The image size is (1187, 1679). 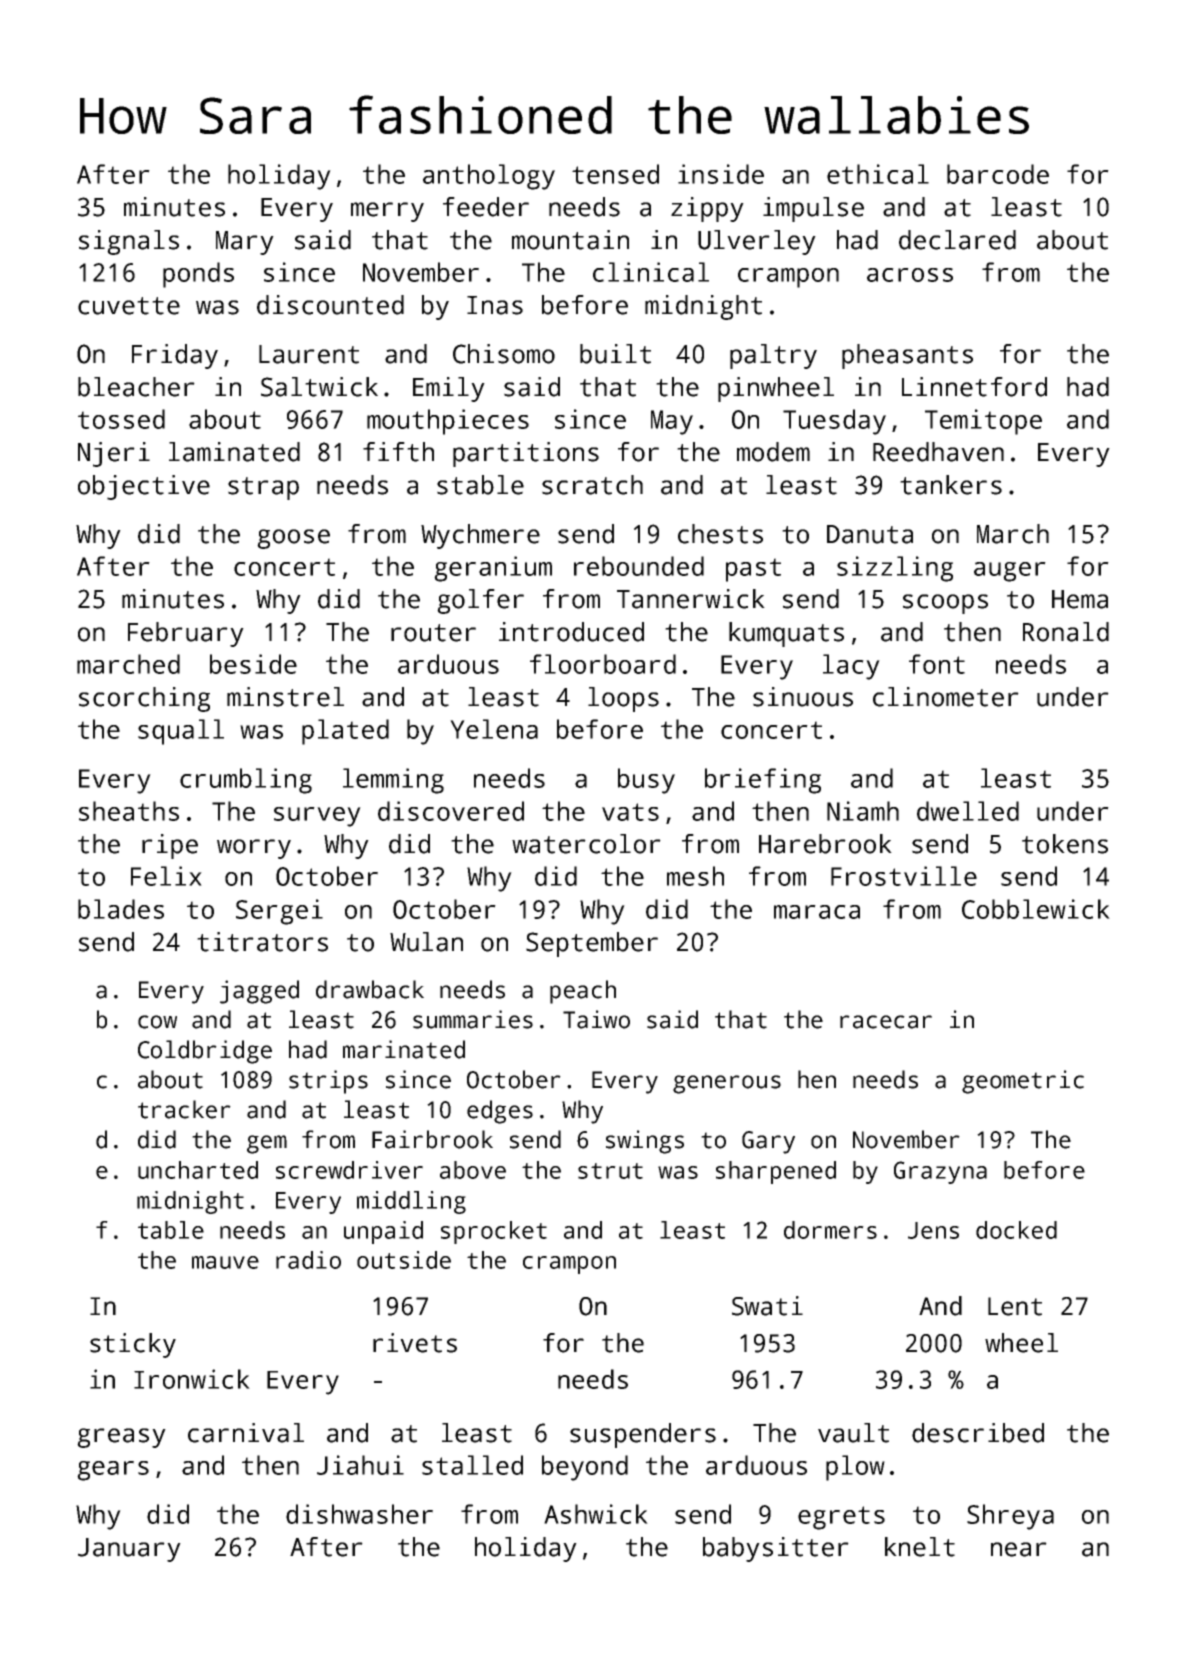 I want to click on January, so click(x=129, y=1550).
